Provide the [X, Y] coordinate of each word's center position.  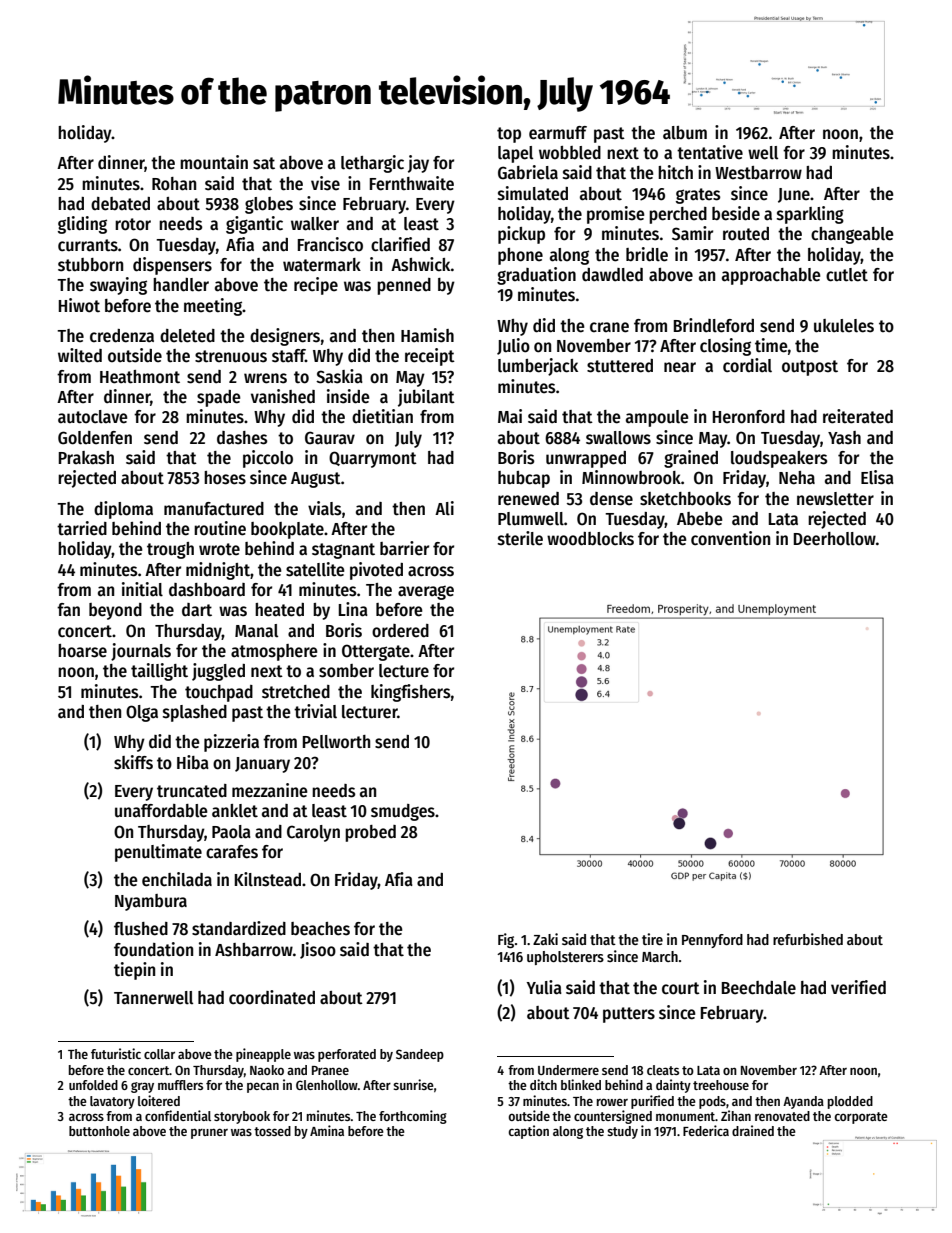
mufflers [180, 1085]
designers [285, 337]
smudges [403, 812]
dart [197, 610]
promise [616, 215]
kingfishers [410, 693]
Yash [844, 438]
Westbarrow [758, 173]
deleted [187, 336]
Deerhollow [835, 539]
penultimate [158, 853]
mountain [214, 162]
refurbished [808, 939]
